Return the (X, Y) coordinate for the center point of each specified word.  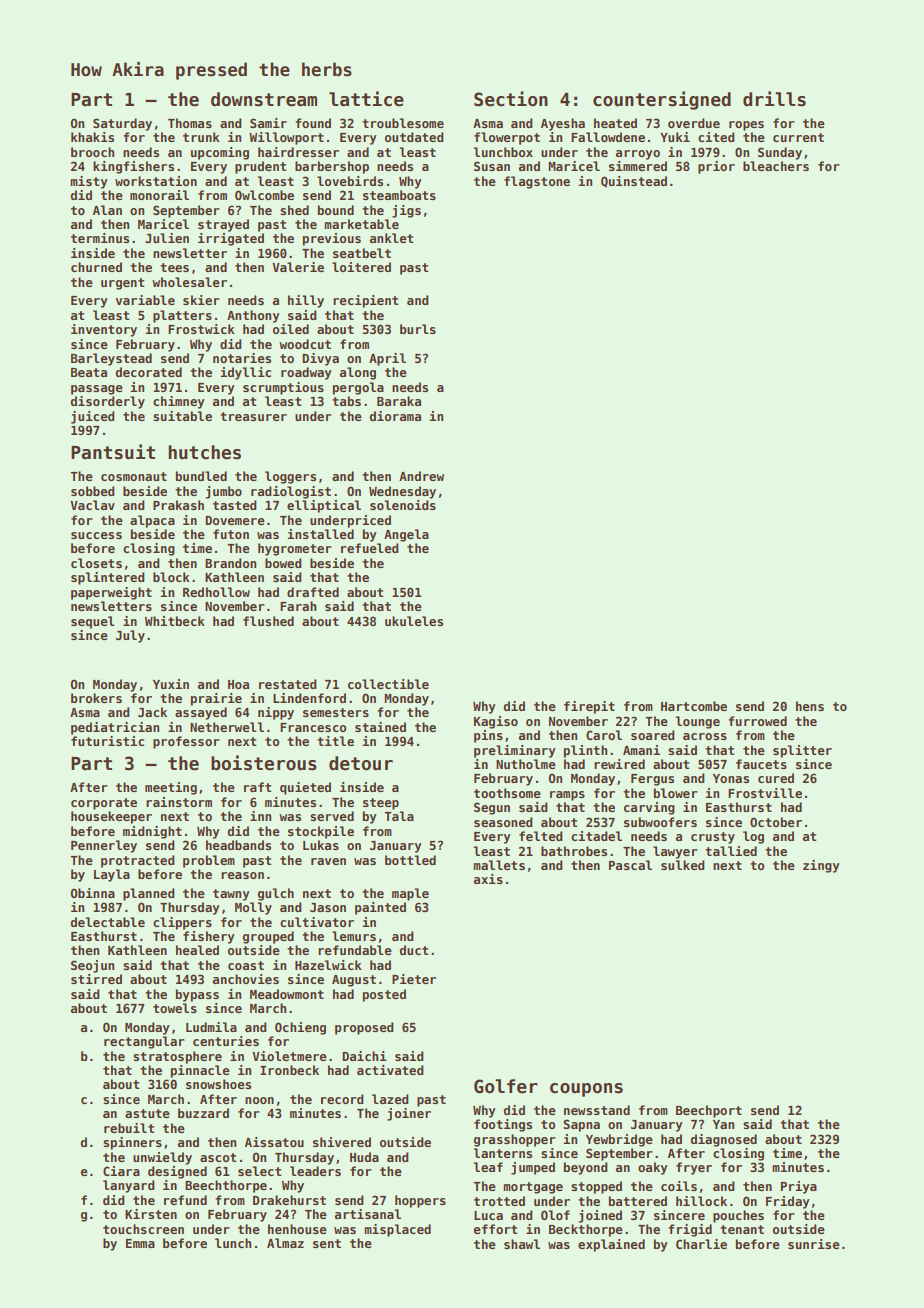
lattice (366, 99)
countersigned (662, 100)
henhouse (297, 1229)
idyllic (245, 373)
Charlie (701, 1244)
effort (495, 1229)
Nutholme (526, 764)
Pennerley (104, 846)
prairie (216, 699)
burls (418, 329)
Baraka (399, 401)
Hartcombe (694, 706)
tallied (731, 851)
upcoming (220, 153)
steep (381, 804)
